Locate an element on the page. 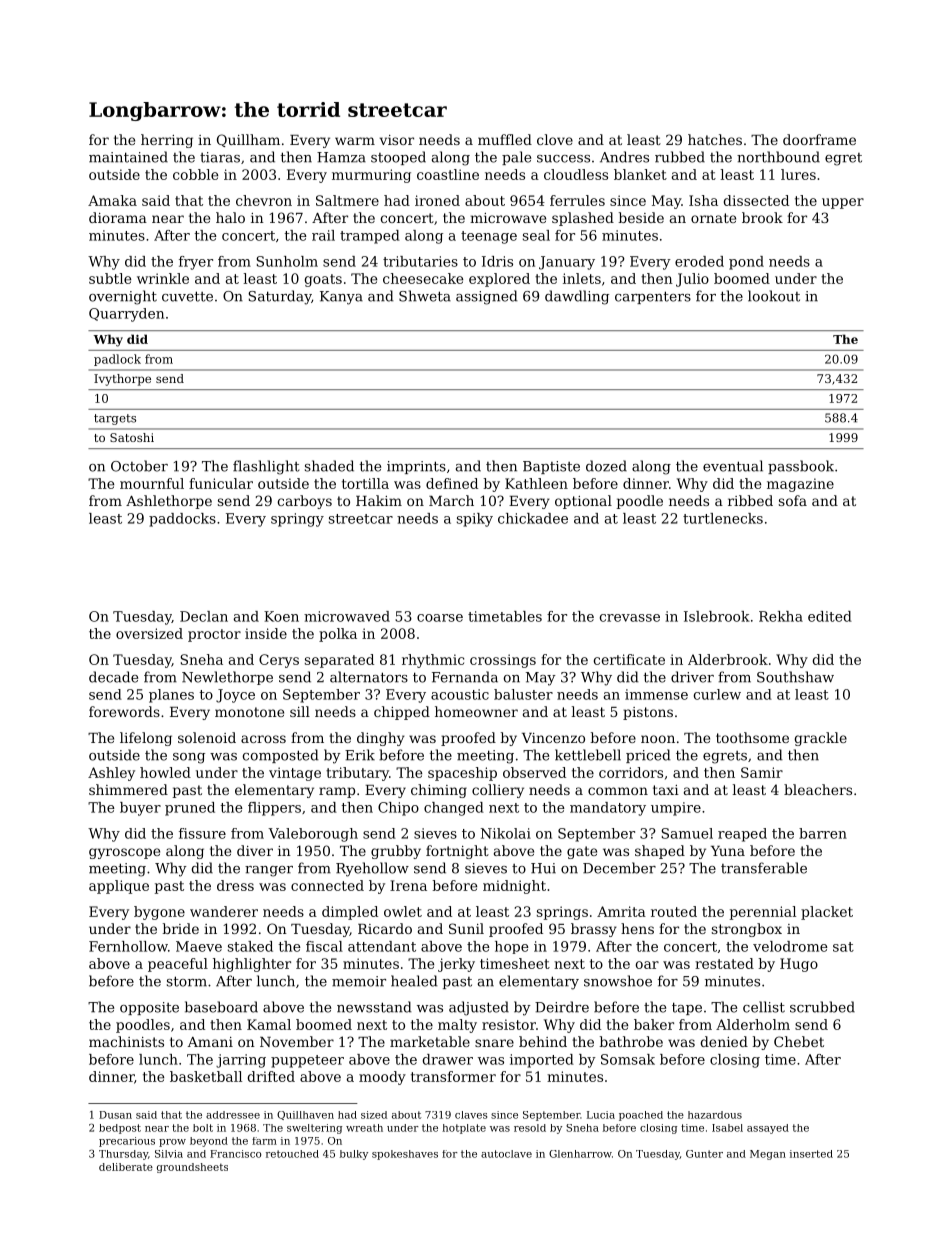 Image resolution: width=952 pixels, height=1233 pixels. inserted is located at coordinates (811, 1154).
